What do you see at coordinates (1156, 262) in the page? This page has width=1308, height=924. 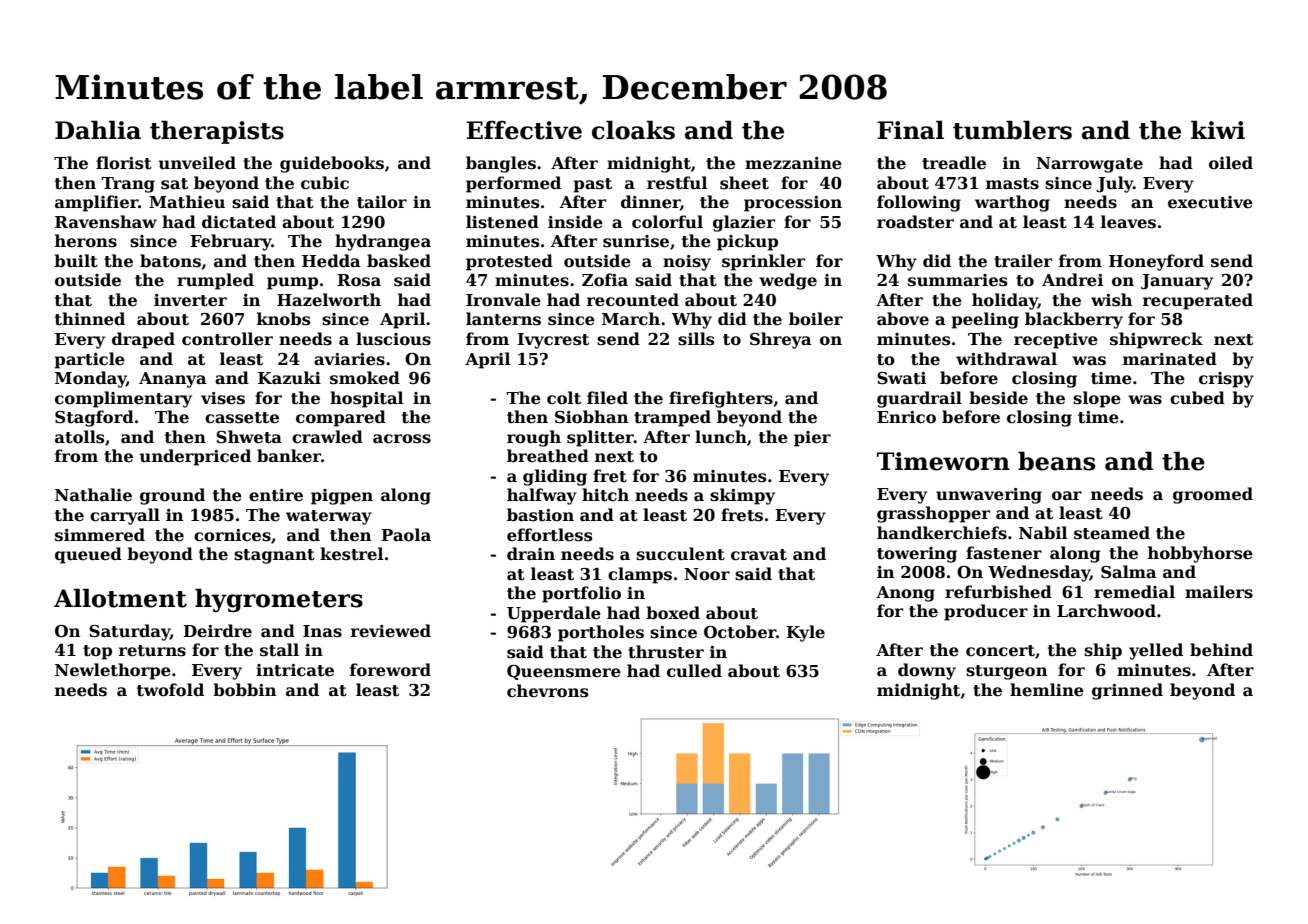 I see `Honeyford` at bounding box center [1156, 262].
